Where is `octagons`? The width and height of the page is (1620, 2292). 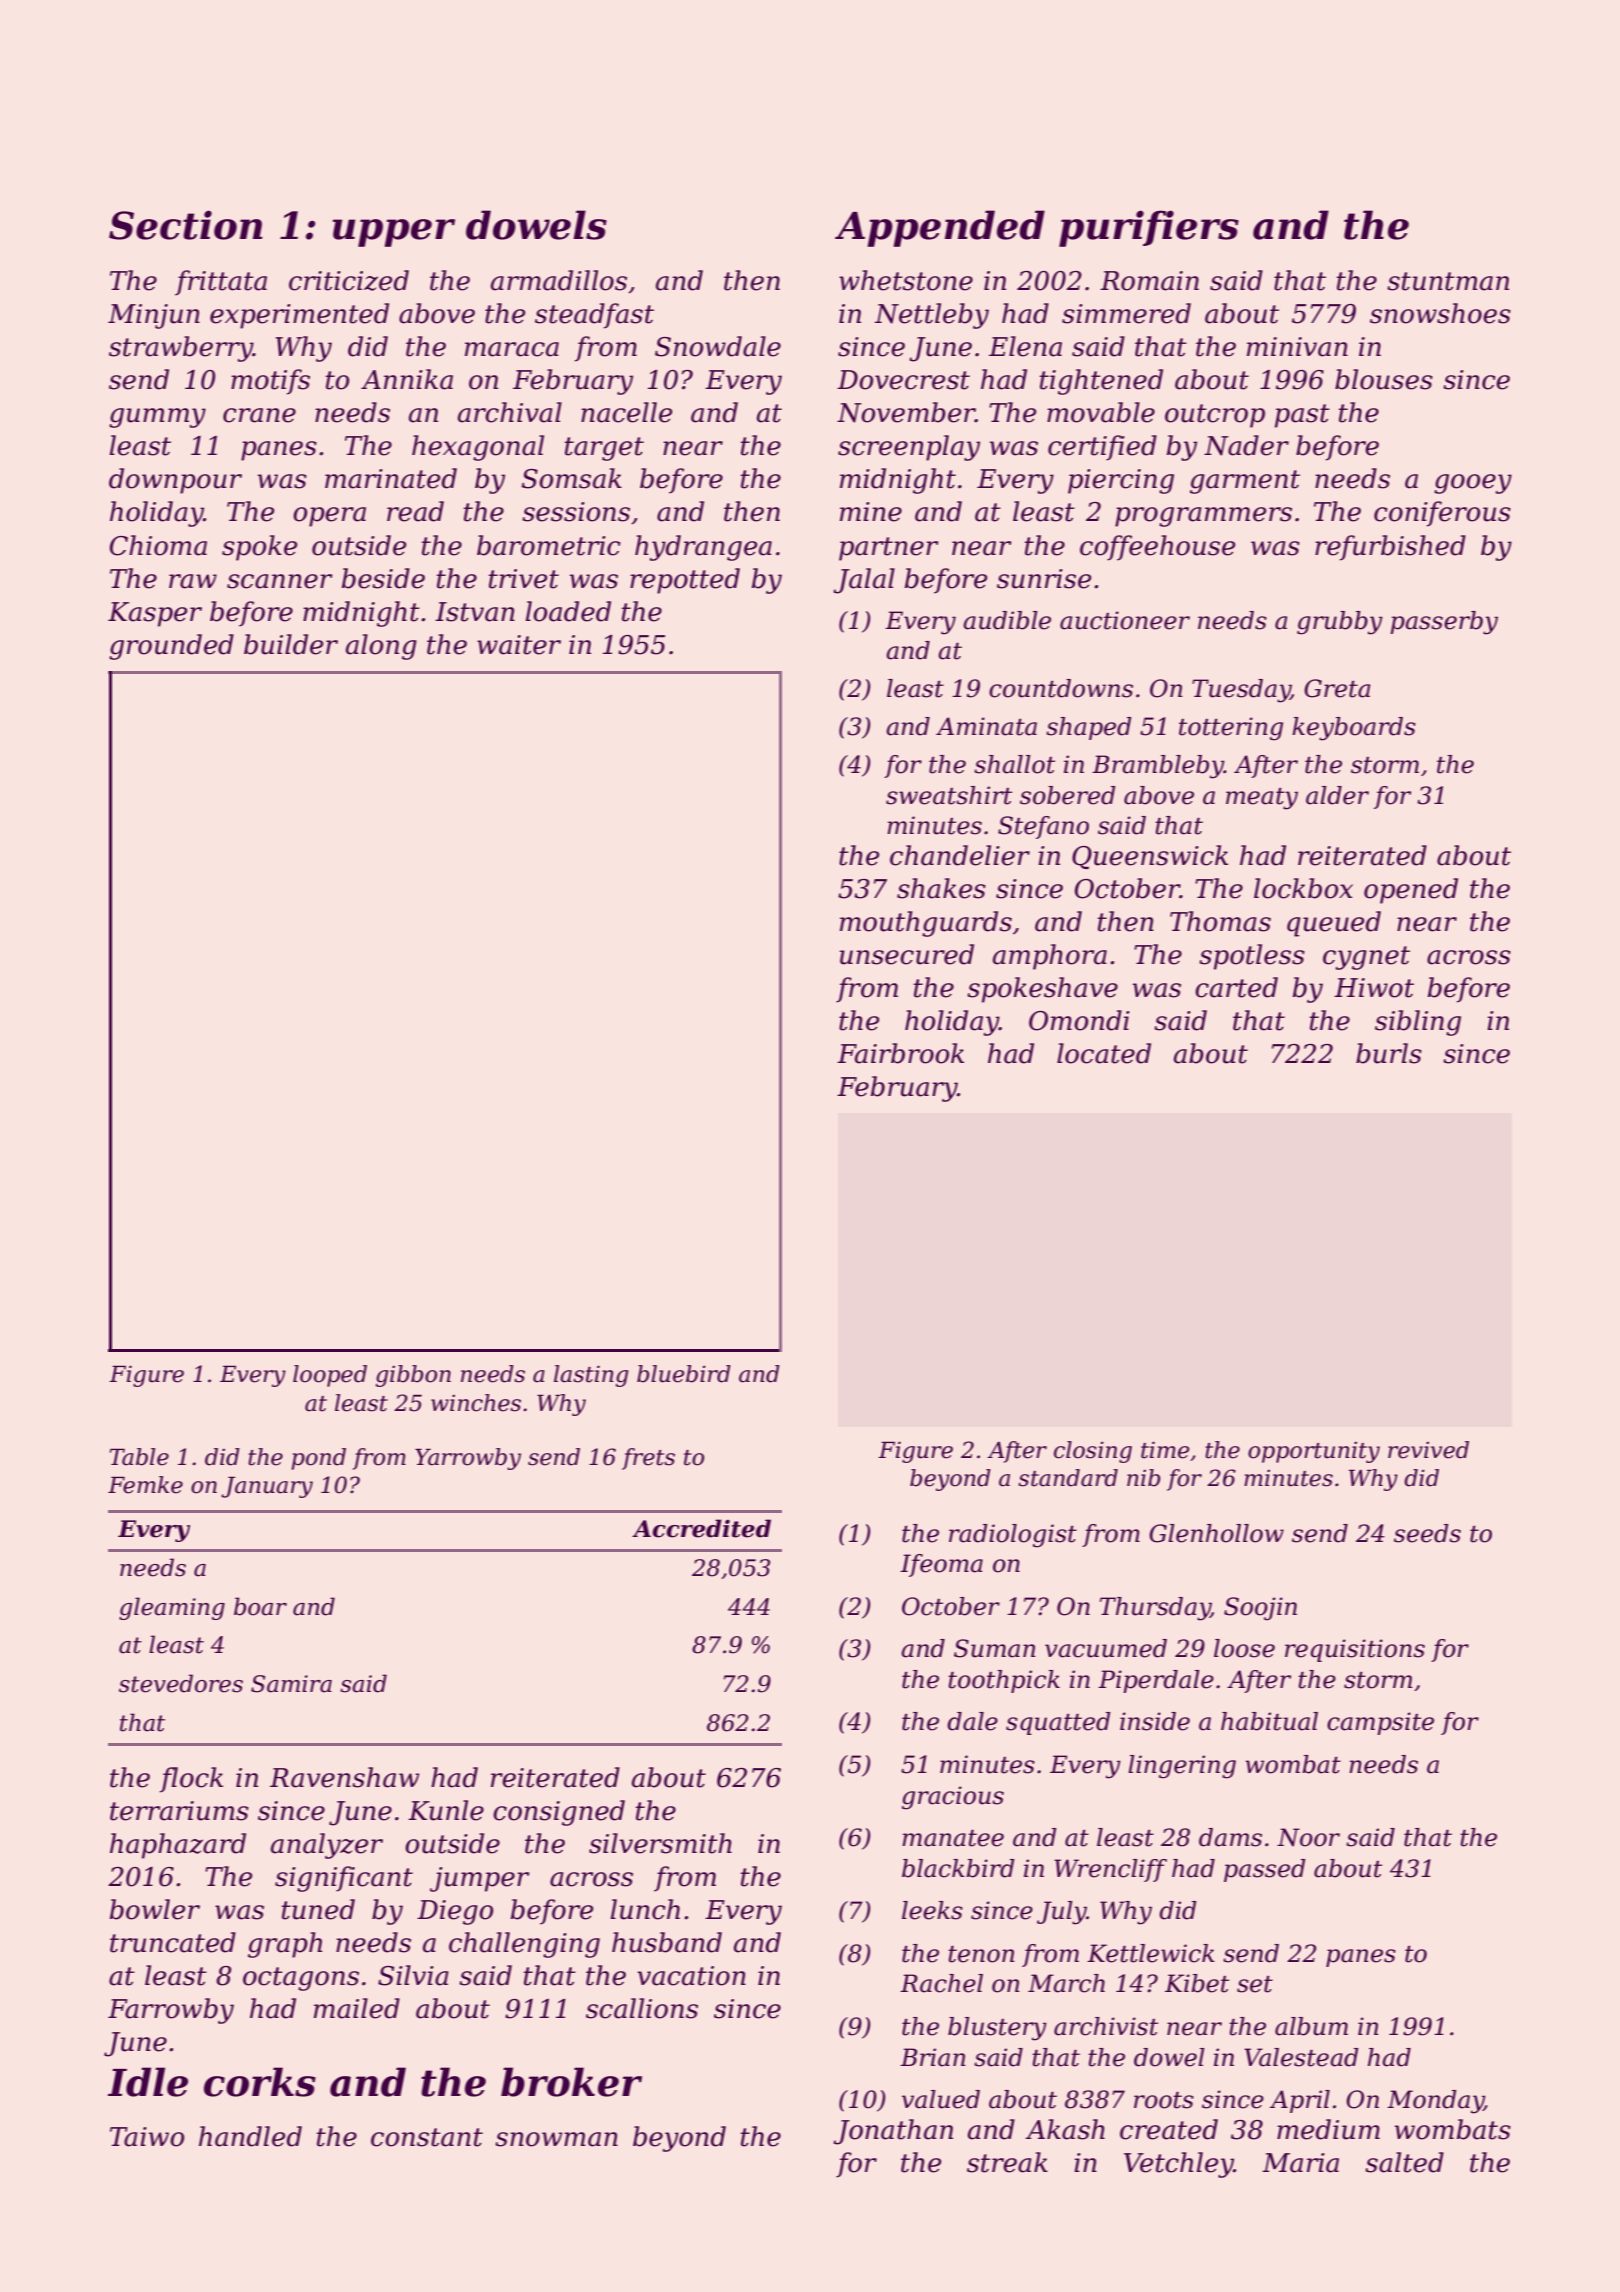 octagons is located at coordinates (301, 1979).
